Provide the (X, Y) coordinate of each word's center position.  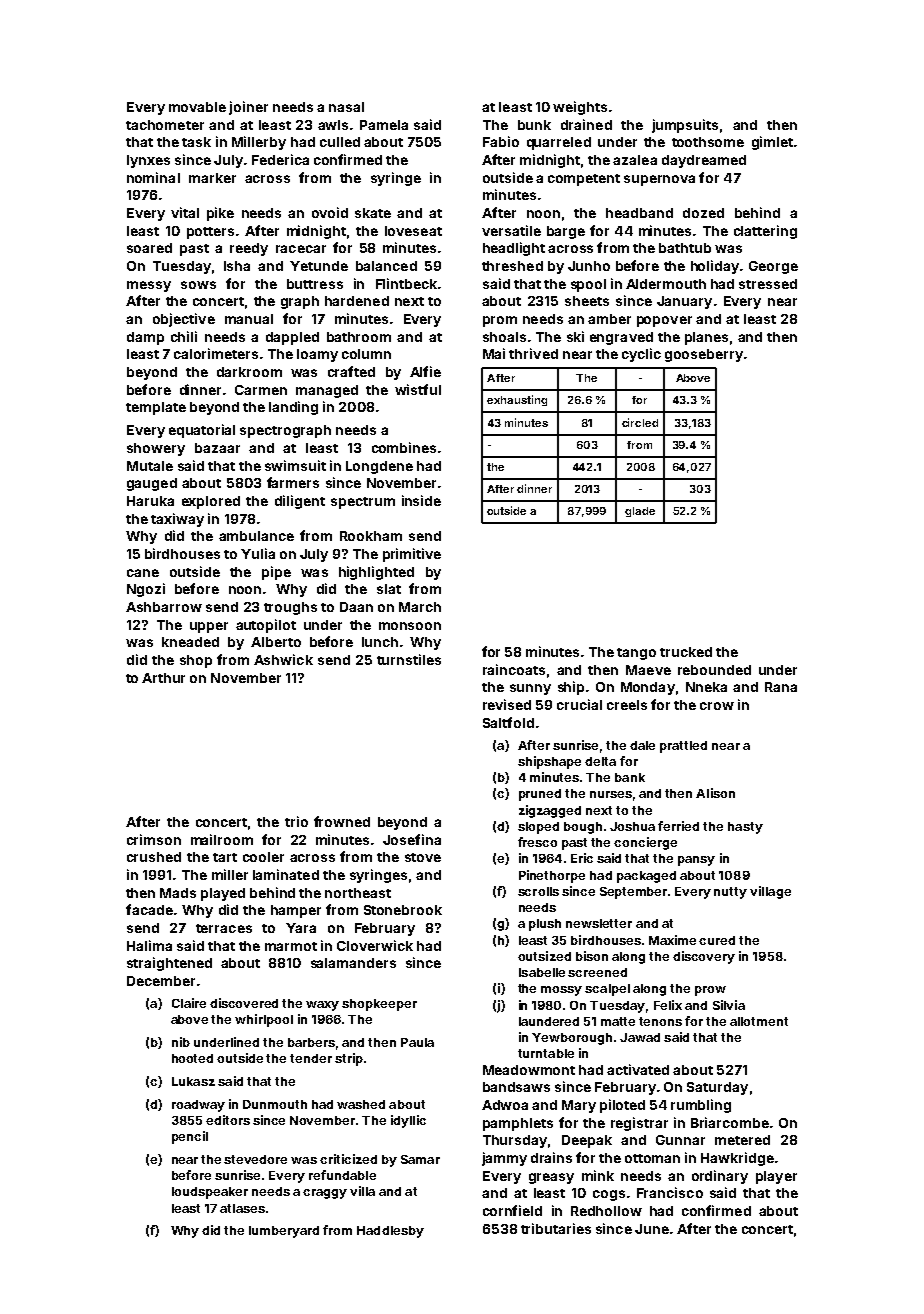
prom (500, 321)
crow (717, 706)
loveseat (413, 231)
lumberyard (284, 1232)
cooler (263, 857)
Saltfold (508, 722)
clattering (765, 232)
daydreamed (704, 161)
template (156, 408)
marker (212, 178)
